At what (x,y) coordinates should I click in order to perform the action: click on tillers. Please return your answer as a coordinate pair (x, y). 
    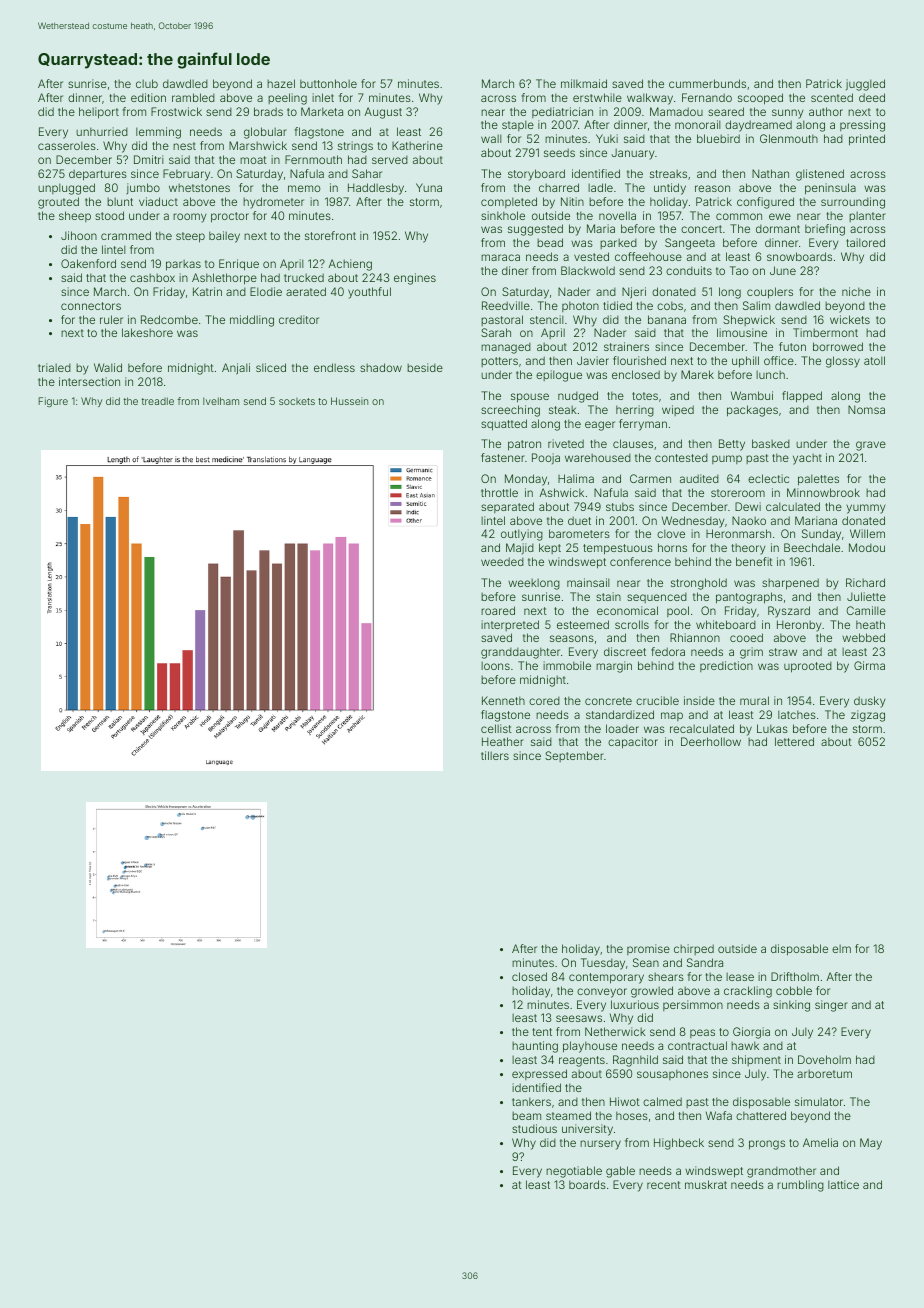
    Looking at the image, I should click on (495, 755).
